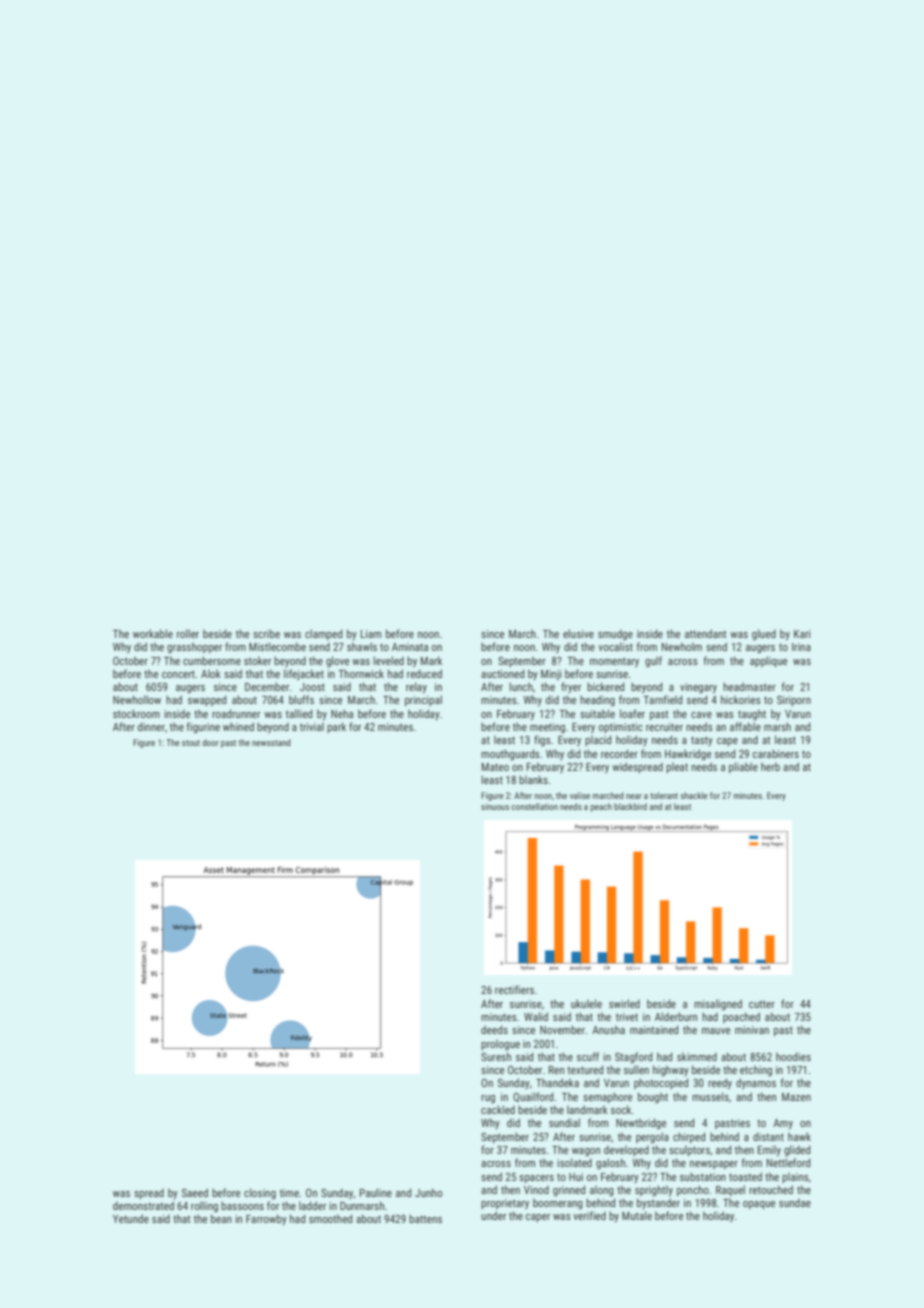 This screenshot has height=1308, width=924. Describe the element at coordinates (494, 1029) in the screenshot. I see `deeds` at that location.
